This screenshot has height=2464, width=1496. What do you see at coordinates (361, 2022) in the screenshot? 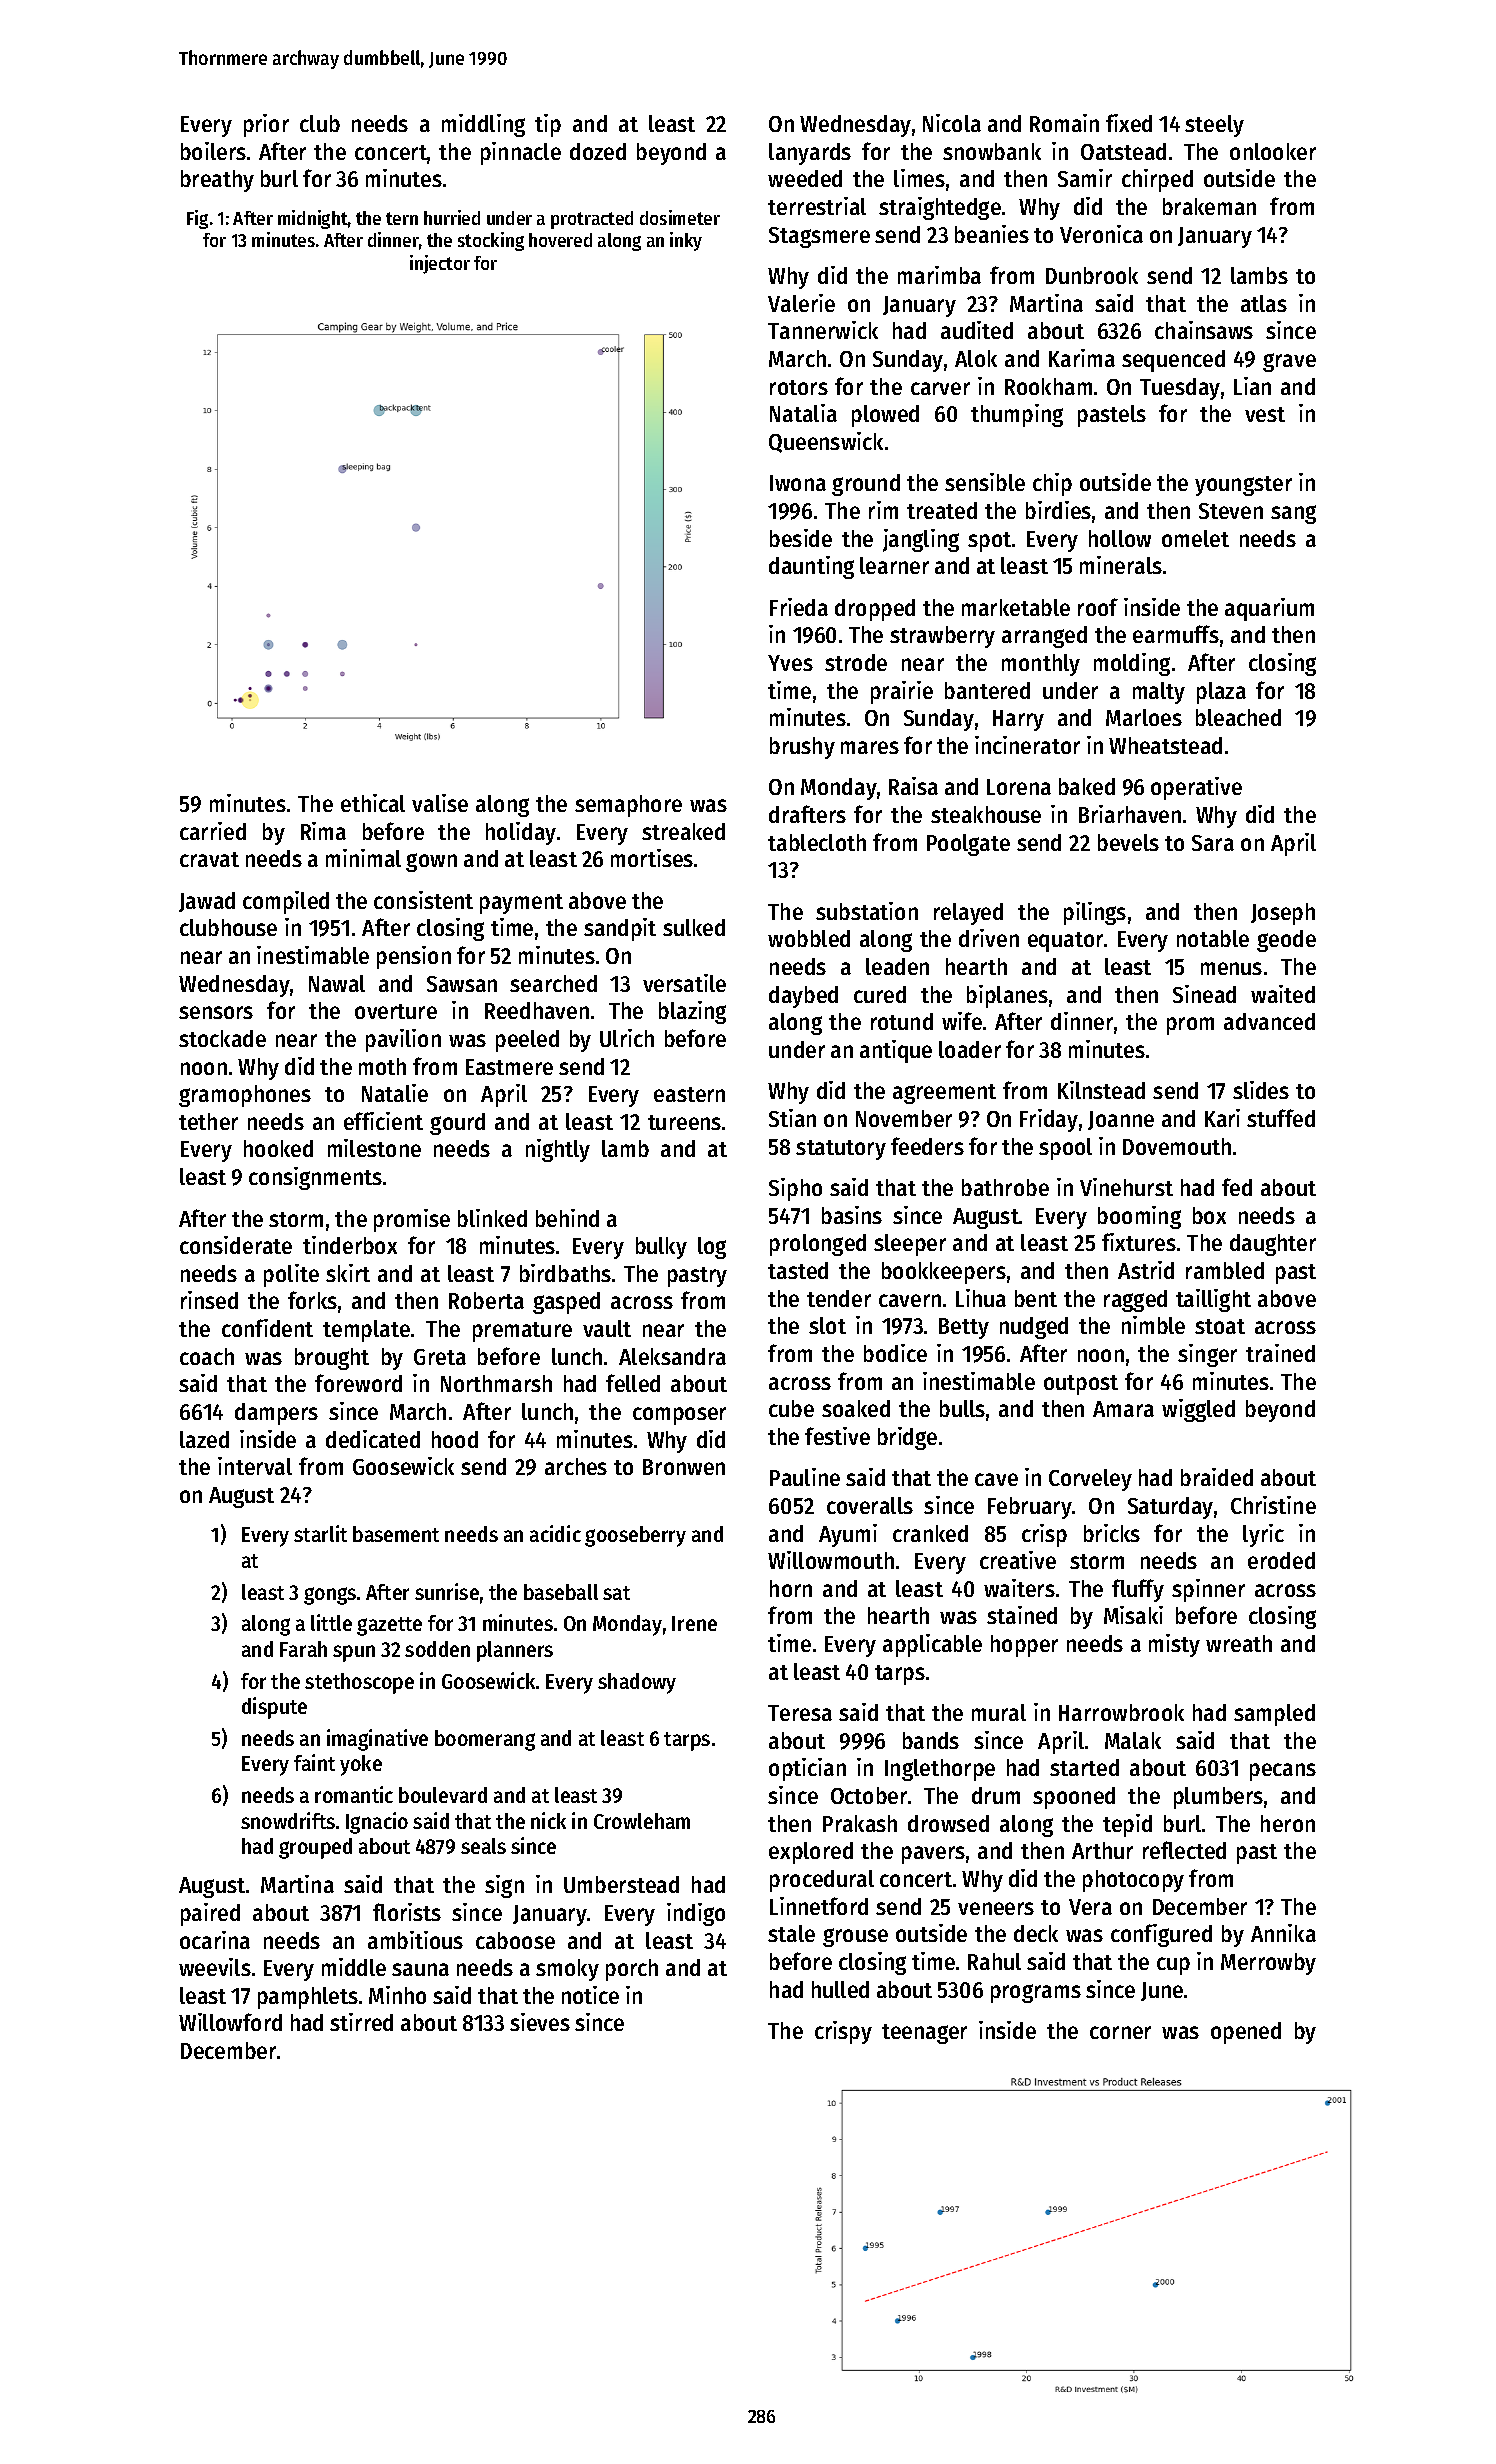
I see `stirred` at bounding box center [361, 2022].
